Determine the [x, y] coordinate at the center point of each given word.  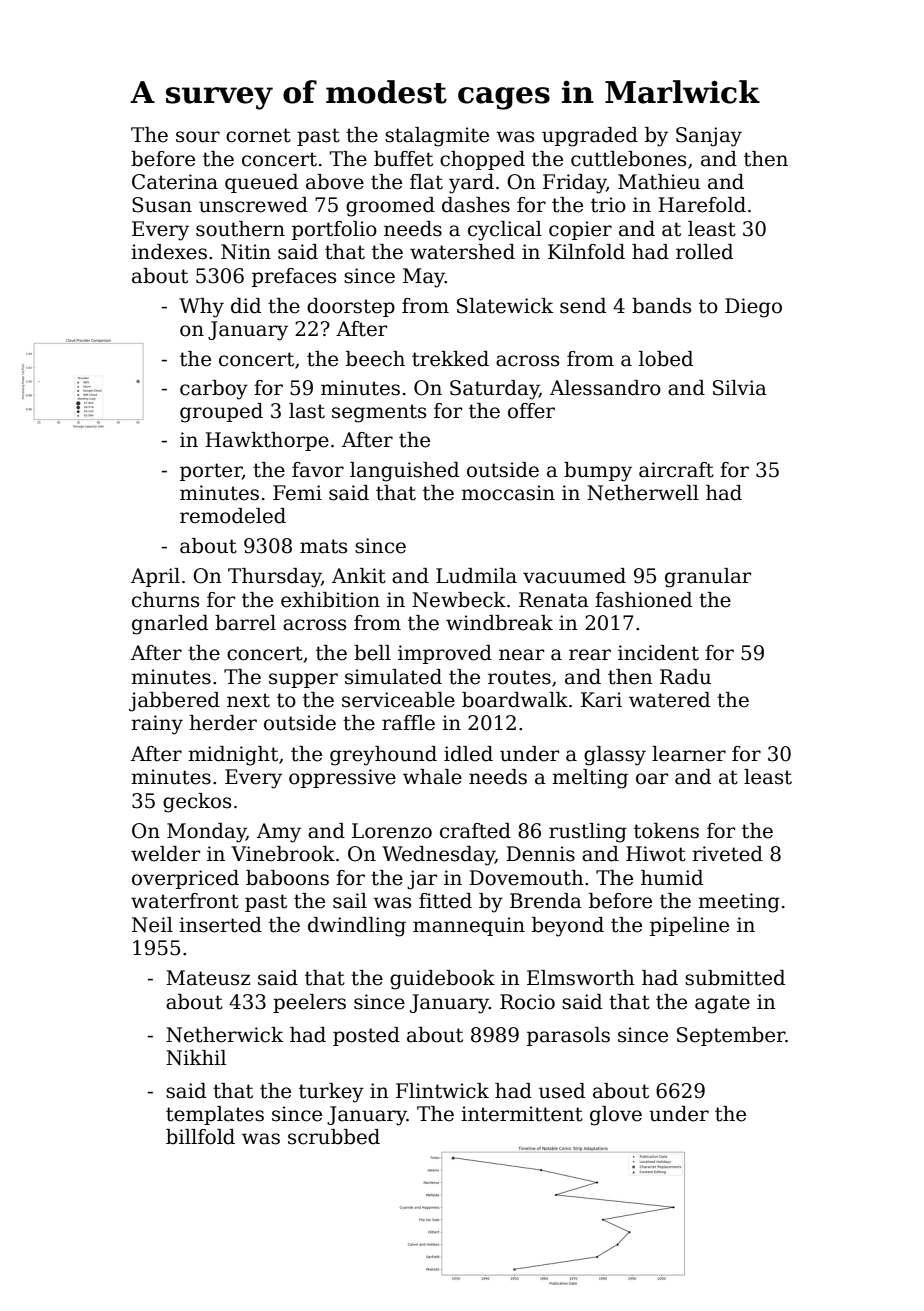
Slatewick [505, 306]
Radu [685, 677]
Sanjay [709, 137]
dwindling [357, 927]
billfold [200, 1137]
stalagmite [437, 137]
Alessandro [605, 388]
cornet [258, 135]
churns [165, 600]
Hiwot [656, 854]
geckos [197, 803]
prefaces [294, 277]
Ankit [359, 576]
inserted [220, 925]
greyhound [383, 756]
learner [689, 754]
